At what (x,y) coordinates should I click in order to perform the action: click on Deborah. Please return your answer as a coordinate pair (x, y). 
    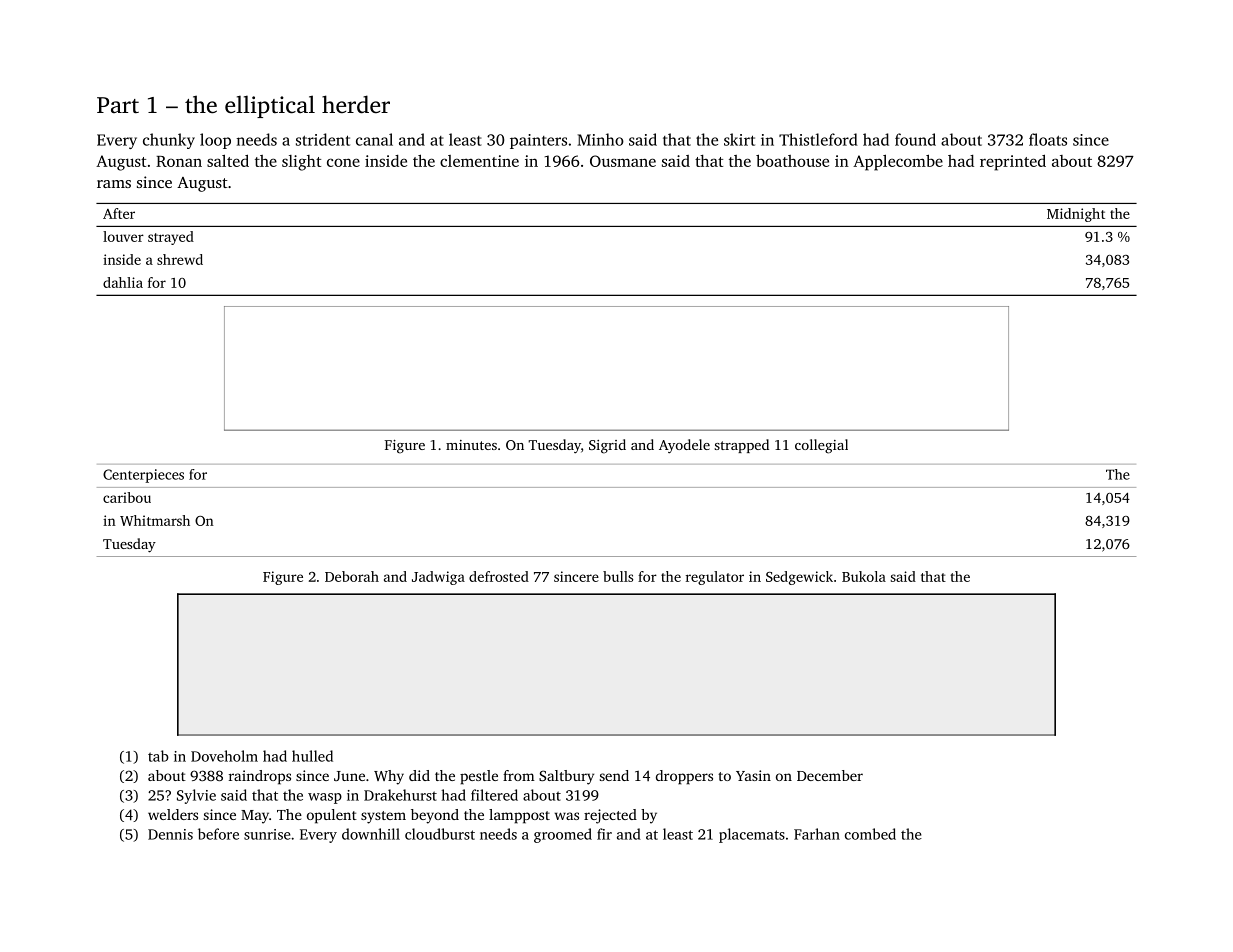
    Looking at the image, I should click on (352, 576).
